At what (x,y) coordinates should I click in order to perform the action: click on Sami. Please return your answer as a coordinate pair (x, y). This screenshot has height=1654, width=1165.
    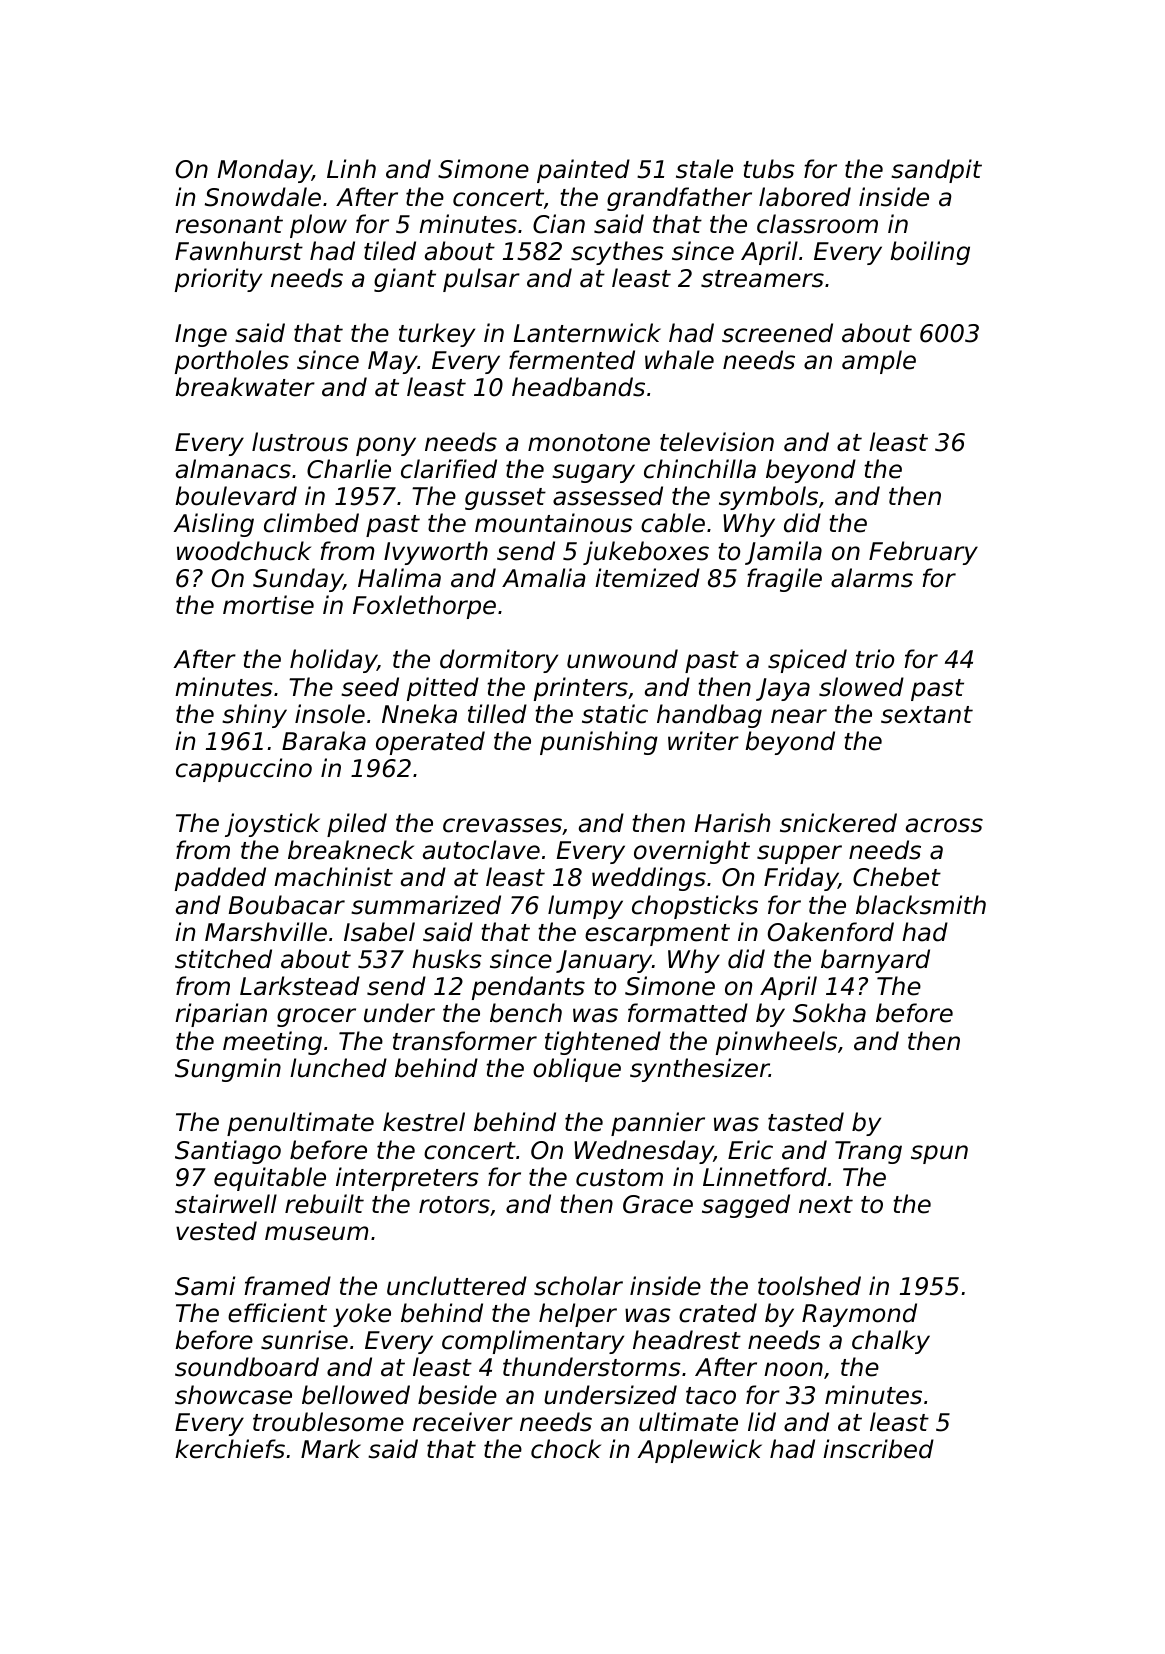
    Looking at the image, I should click on (205, 1286).
